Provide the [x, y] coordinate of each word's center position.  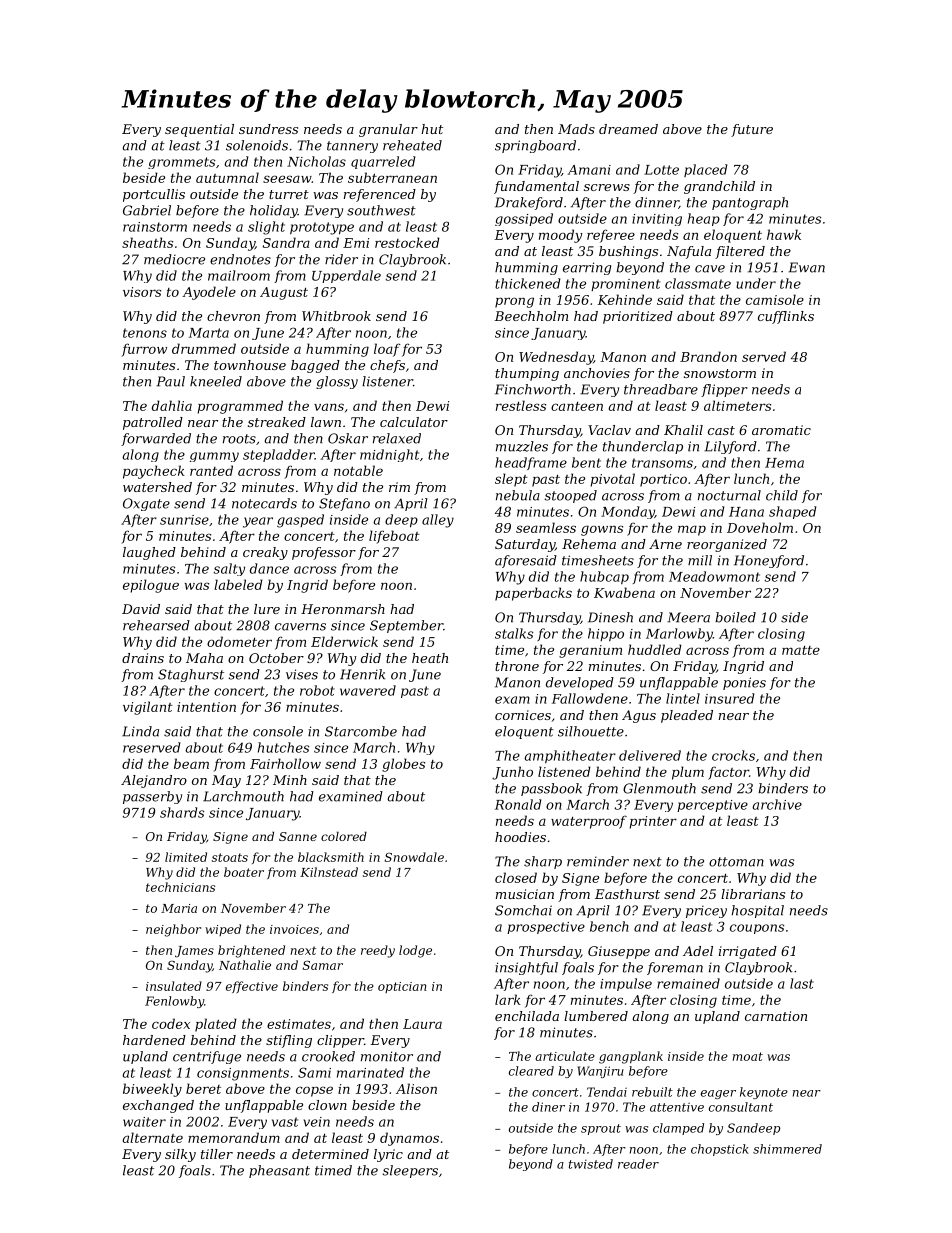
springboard [535, 146]
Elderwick [344, 641]
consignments [243, 1074]
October [276, 658]
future [752, 130]
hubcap [604, 577]
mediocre [174, 259]
